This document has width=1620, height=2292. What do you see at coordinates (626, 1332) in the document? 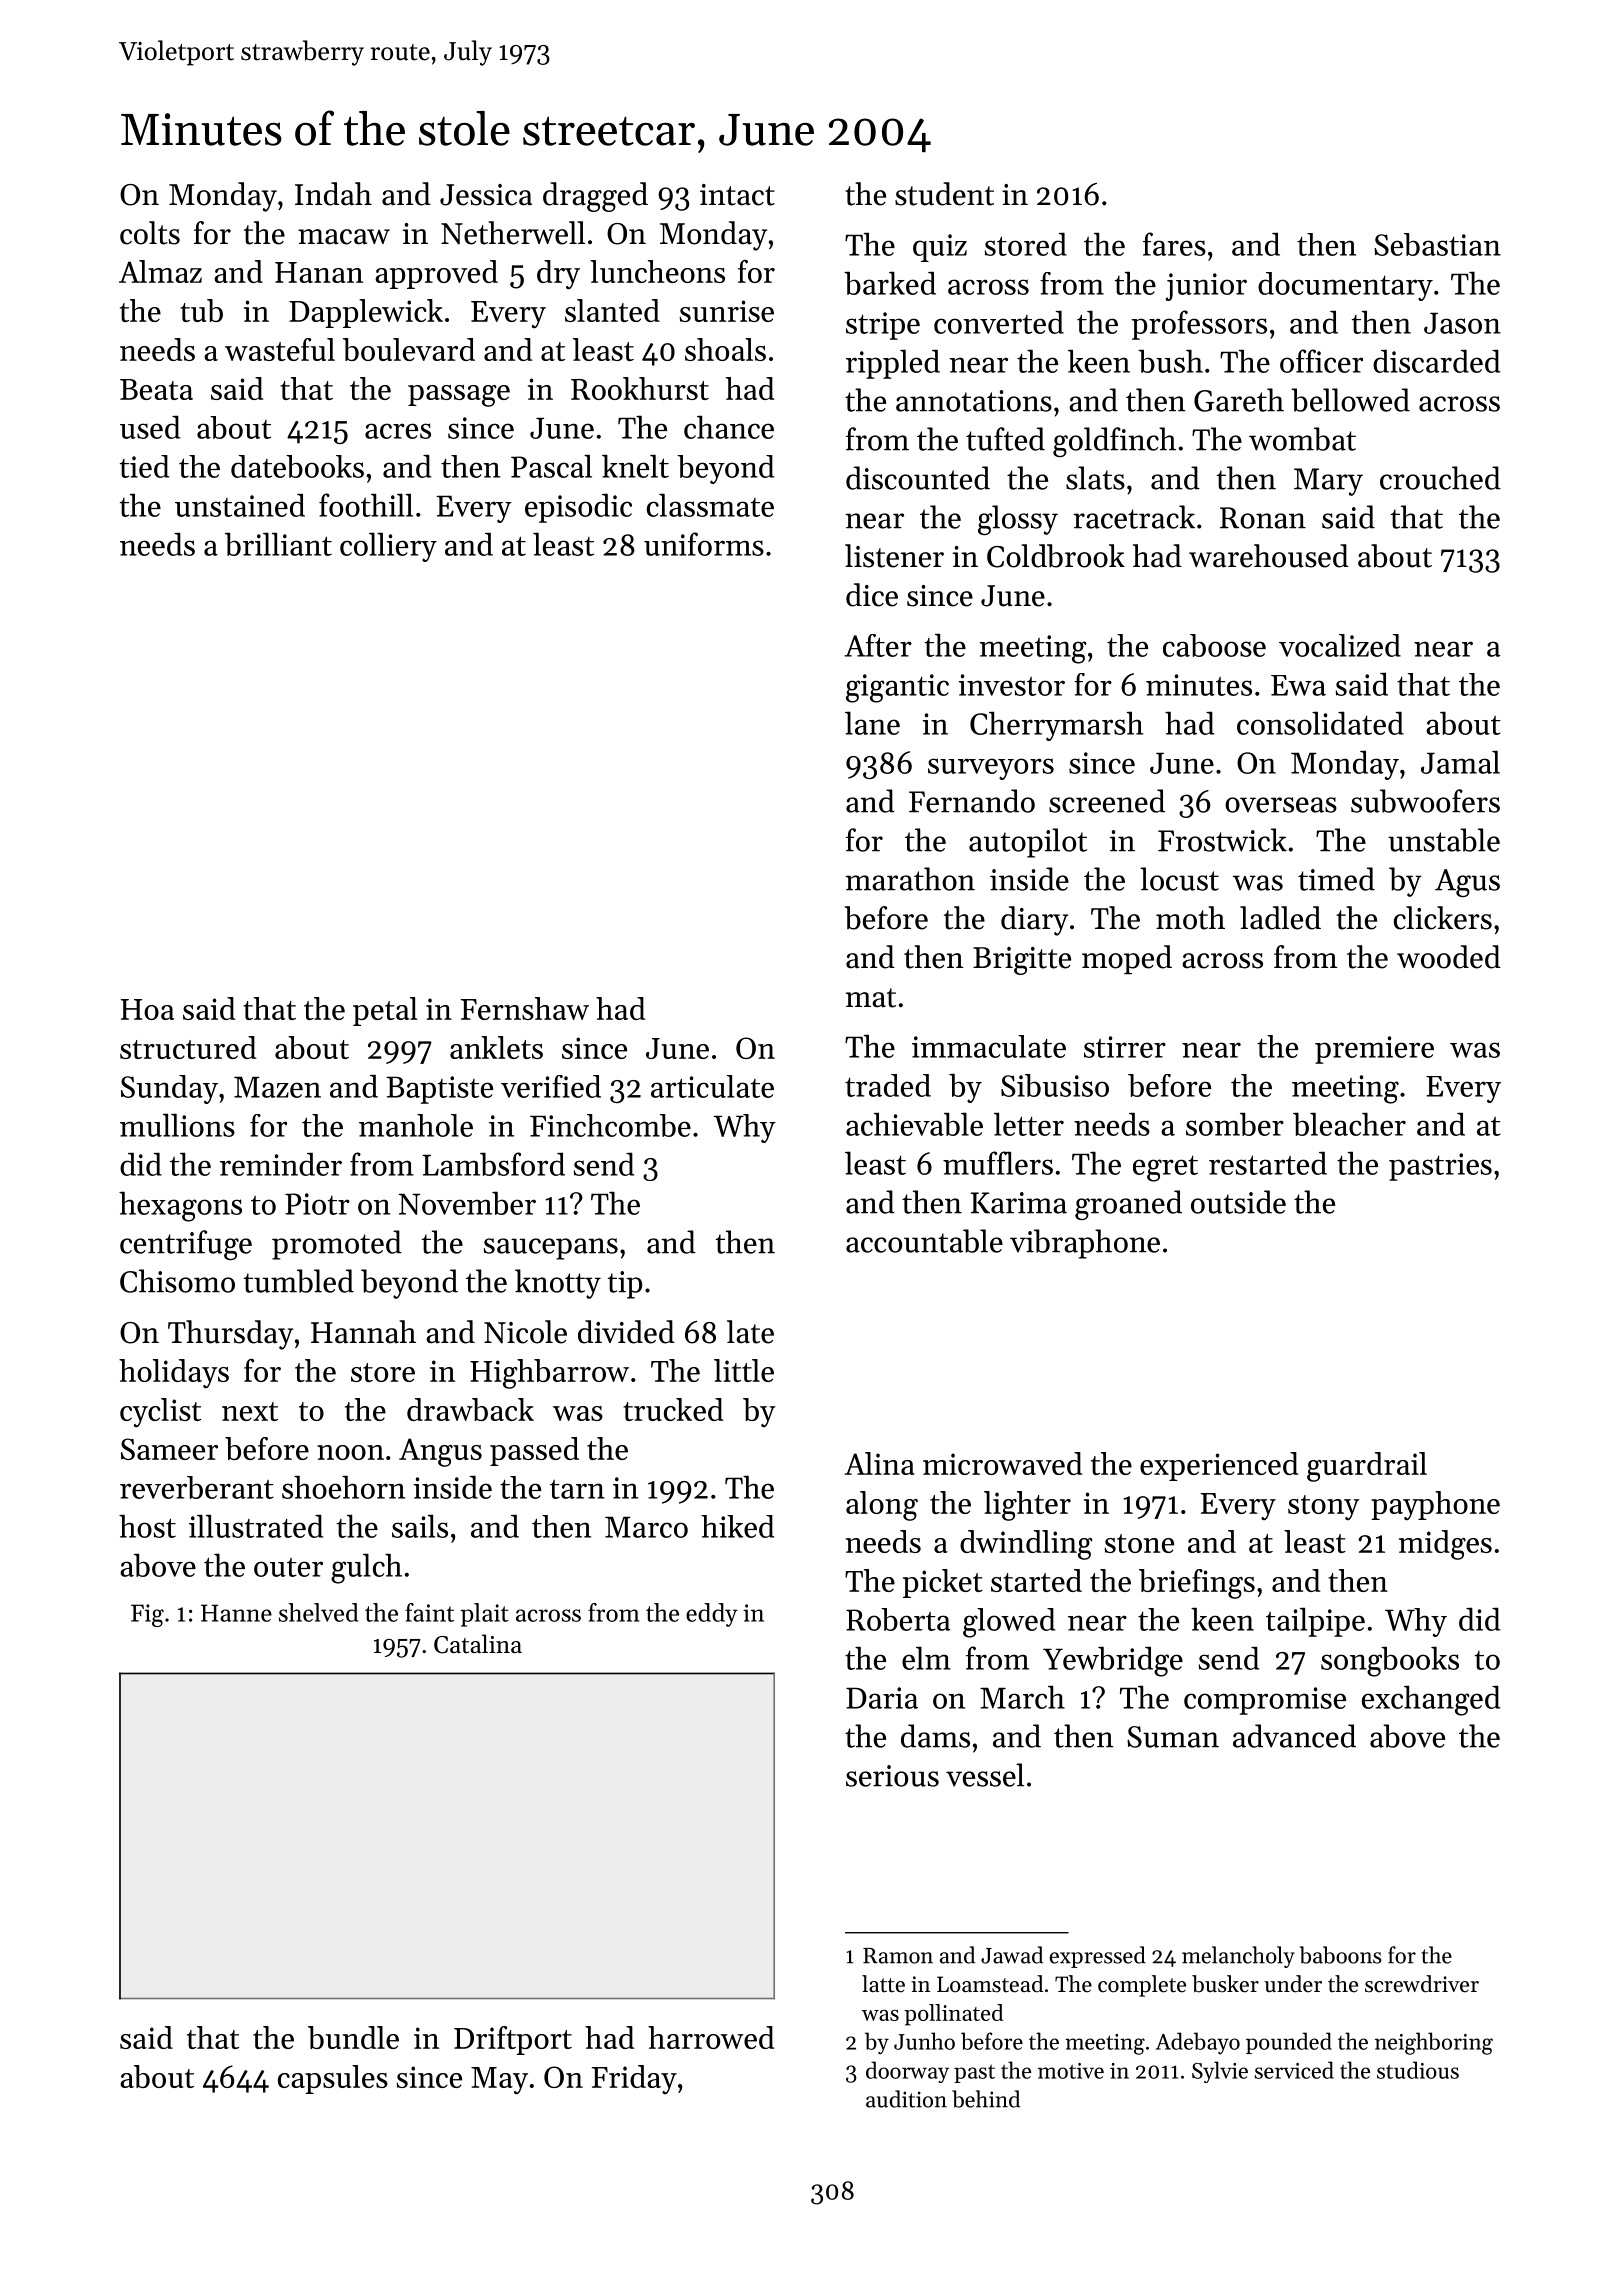
I see `divided` at bounding box center [626, 1332].
